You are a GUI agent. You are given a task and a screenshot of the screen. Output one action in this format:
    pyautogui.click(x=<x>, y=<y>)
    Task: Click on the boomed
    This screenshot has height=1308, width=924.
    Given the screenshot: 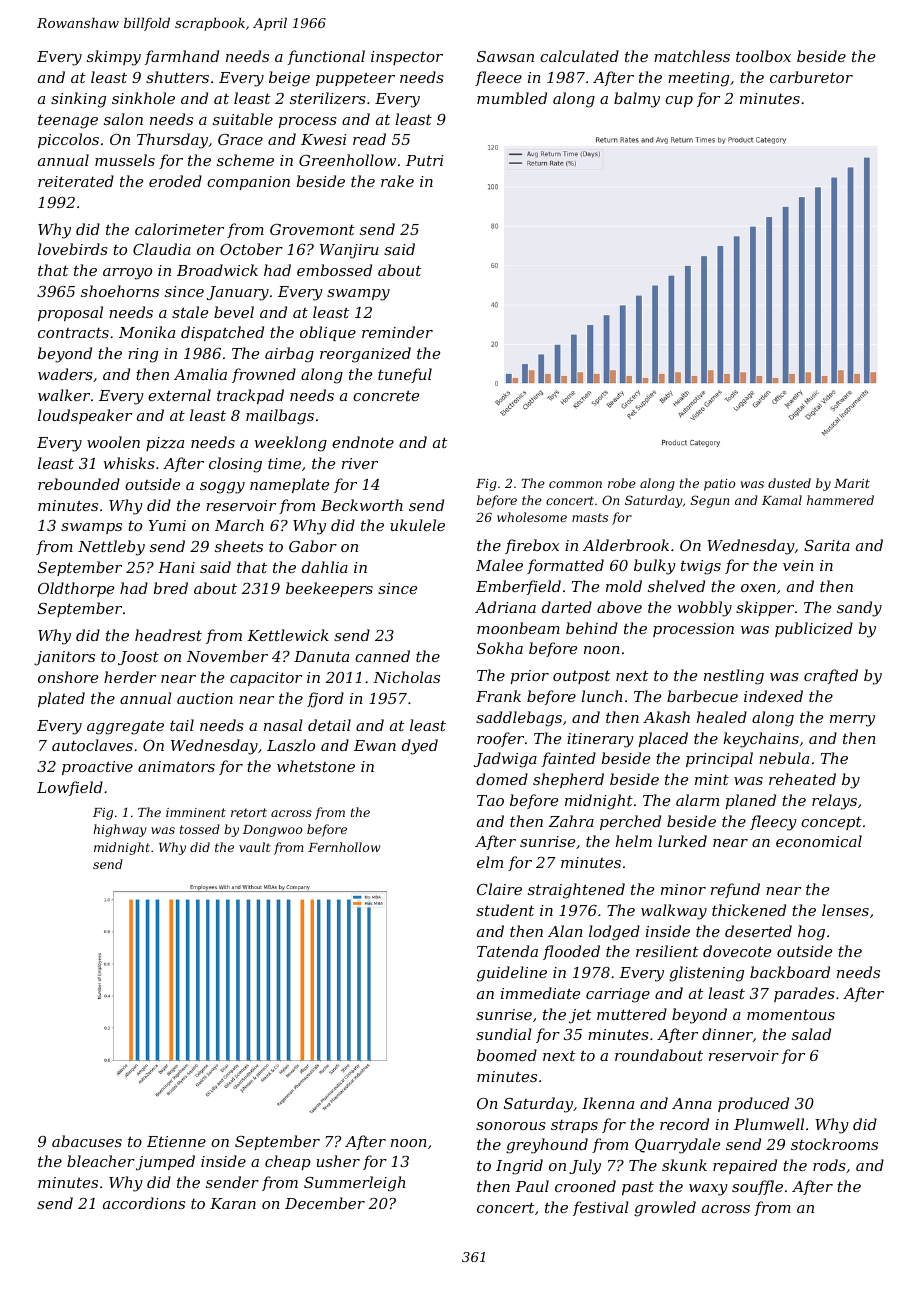 What is the action you would take?
    pyautogui.click(x=507, y=1055)
